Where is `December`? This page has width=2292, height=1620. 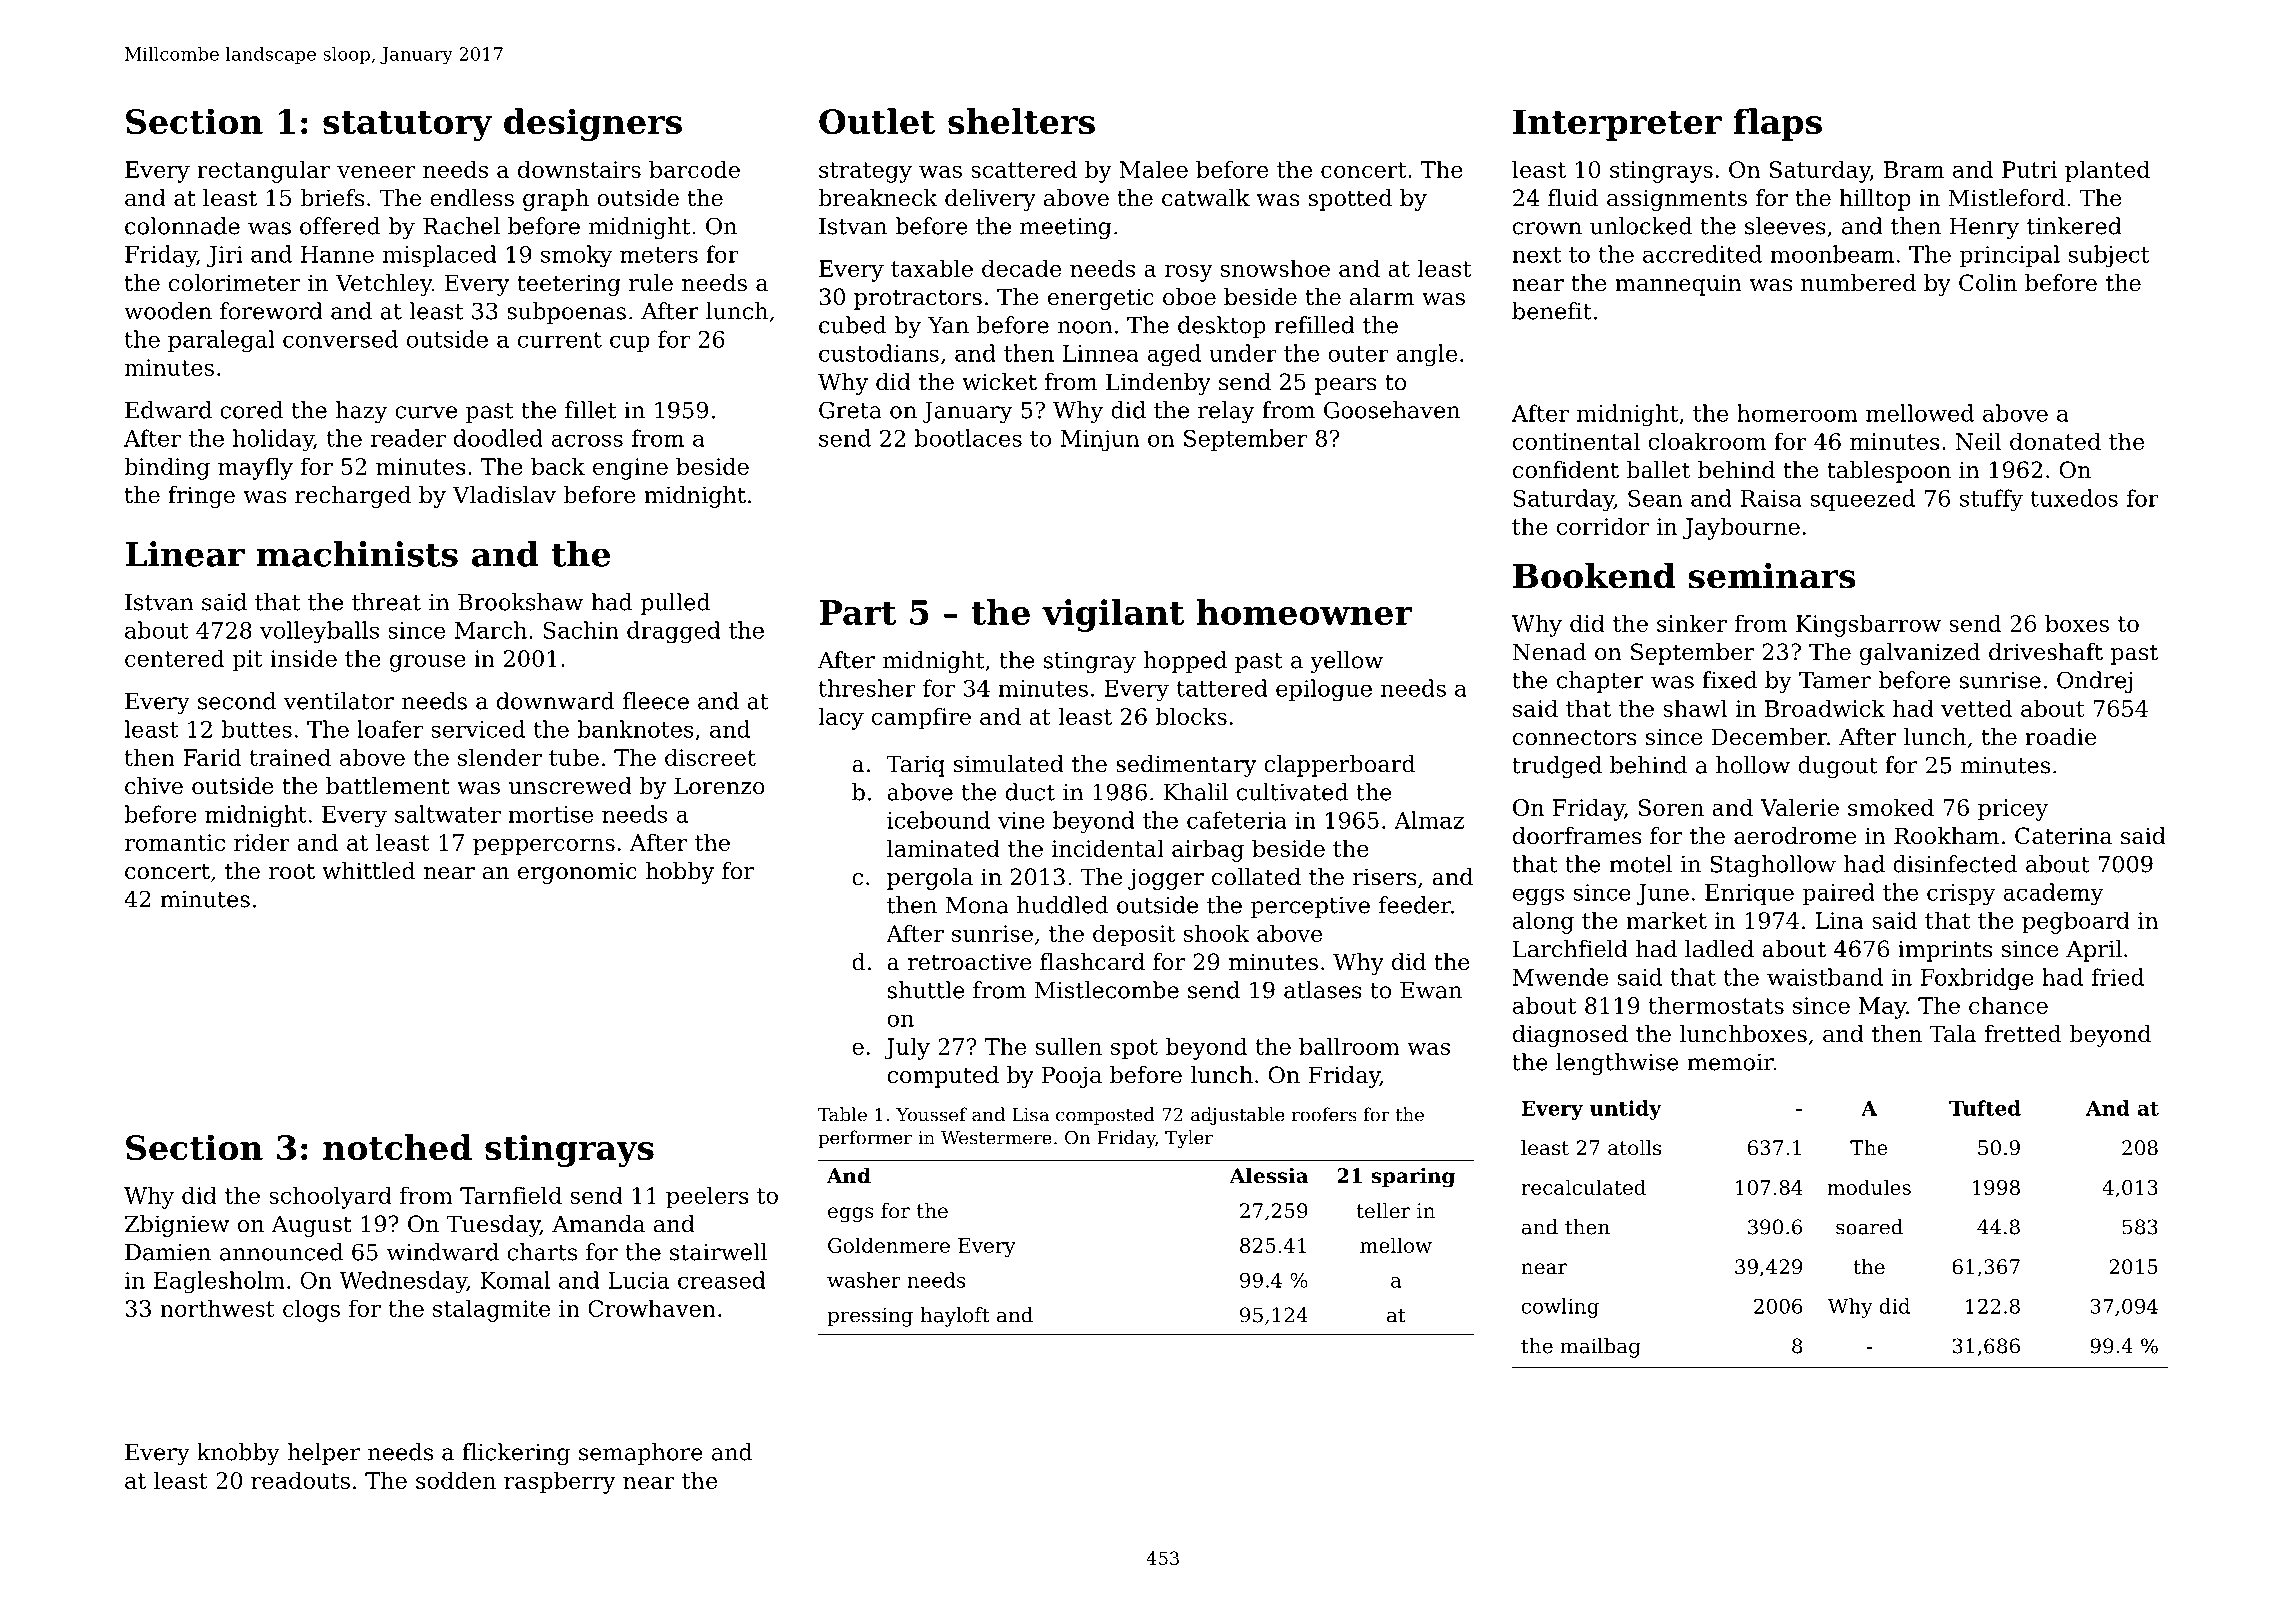
December is located at coordinates (1769, 737).
